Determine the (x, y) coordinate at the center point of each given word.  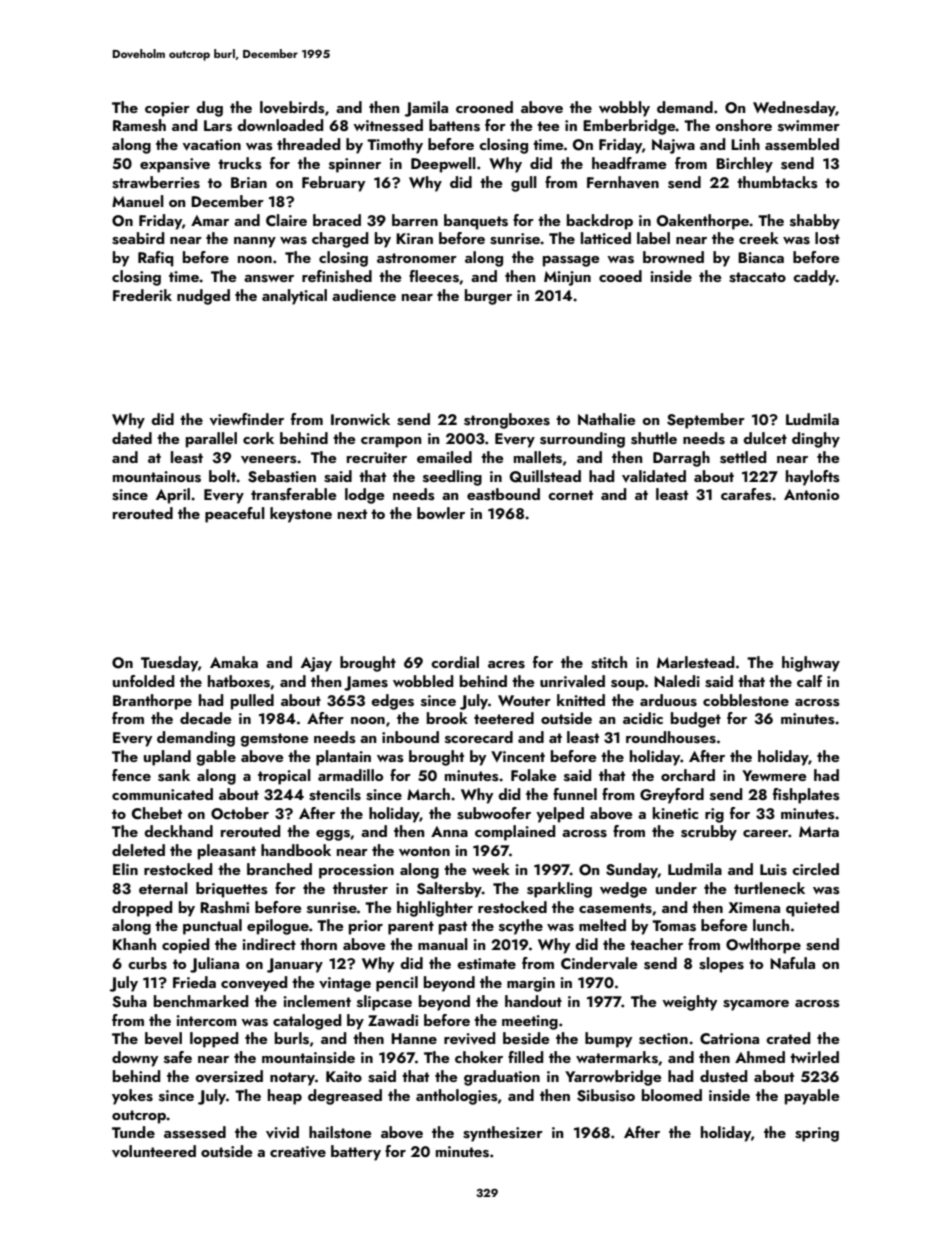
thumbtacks (777, 182)
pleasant (227, 852)
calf (809, 681)
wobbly (624, 109)
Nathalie (607, 419)
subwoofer (494, 813)
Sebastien (282, 476)
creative (298, 1152)
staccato (757, 277)
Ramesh (139, 125)
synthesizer (503, 1134)
